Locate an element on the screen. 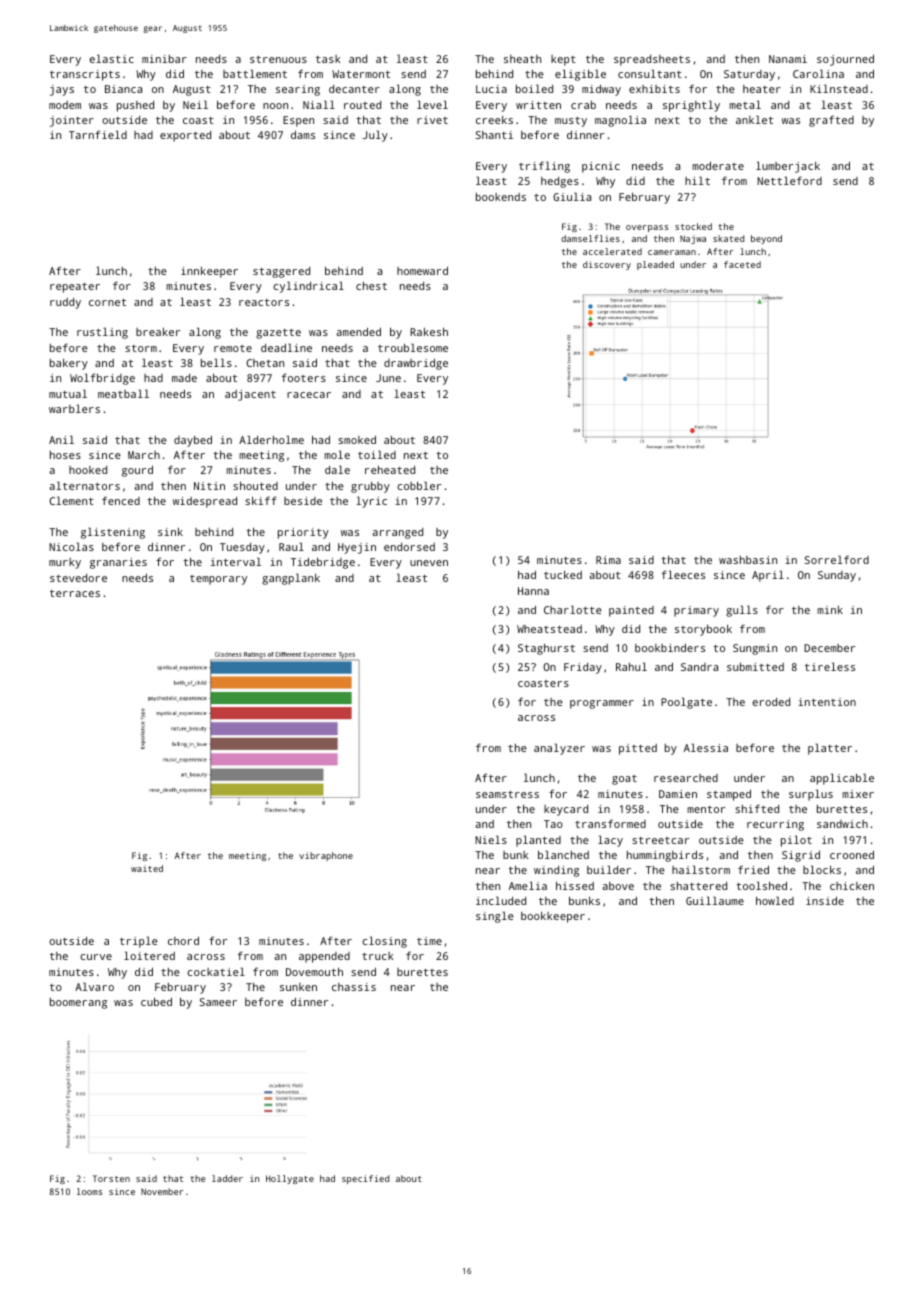 Image resolution: width=924 pixels, height=1308 pixels. elastic is located at coordinates (112, 58).
